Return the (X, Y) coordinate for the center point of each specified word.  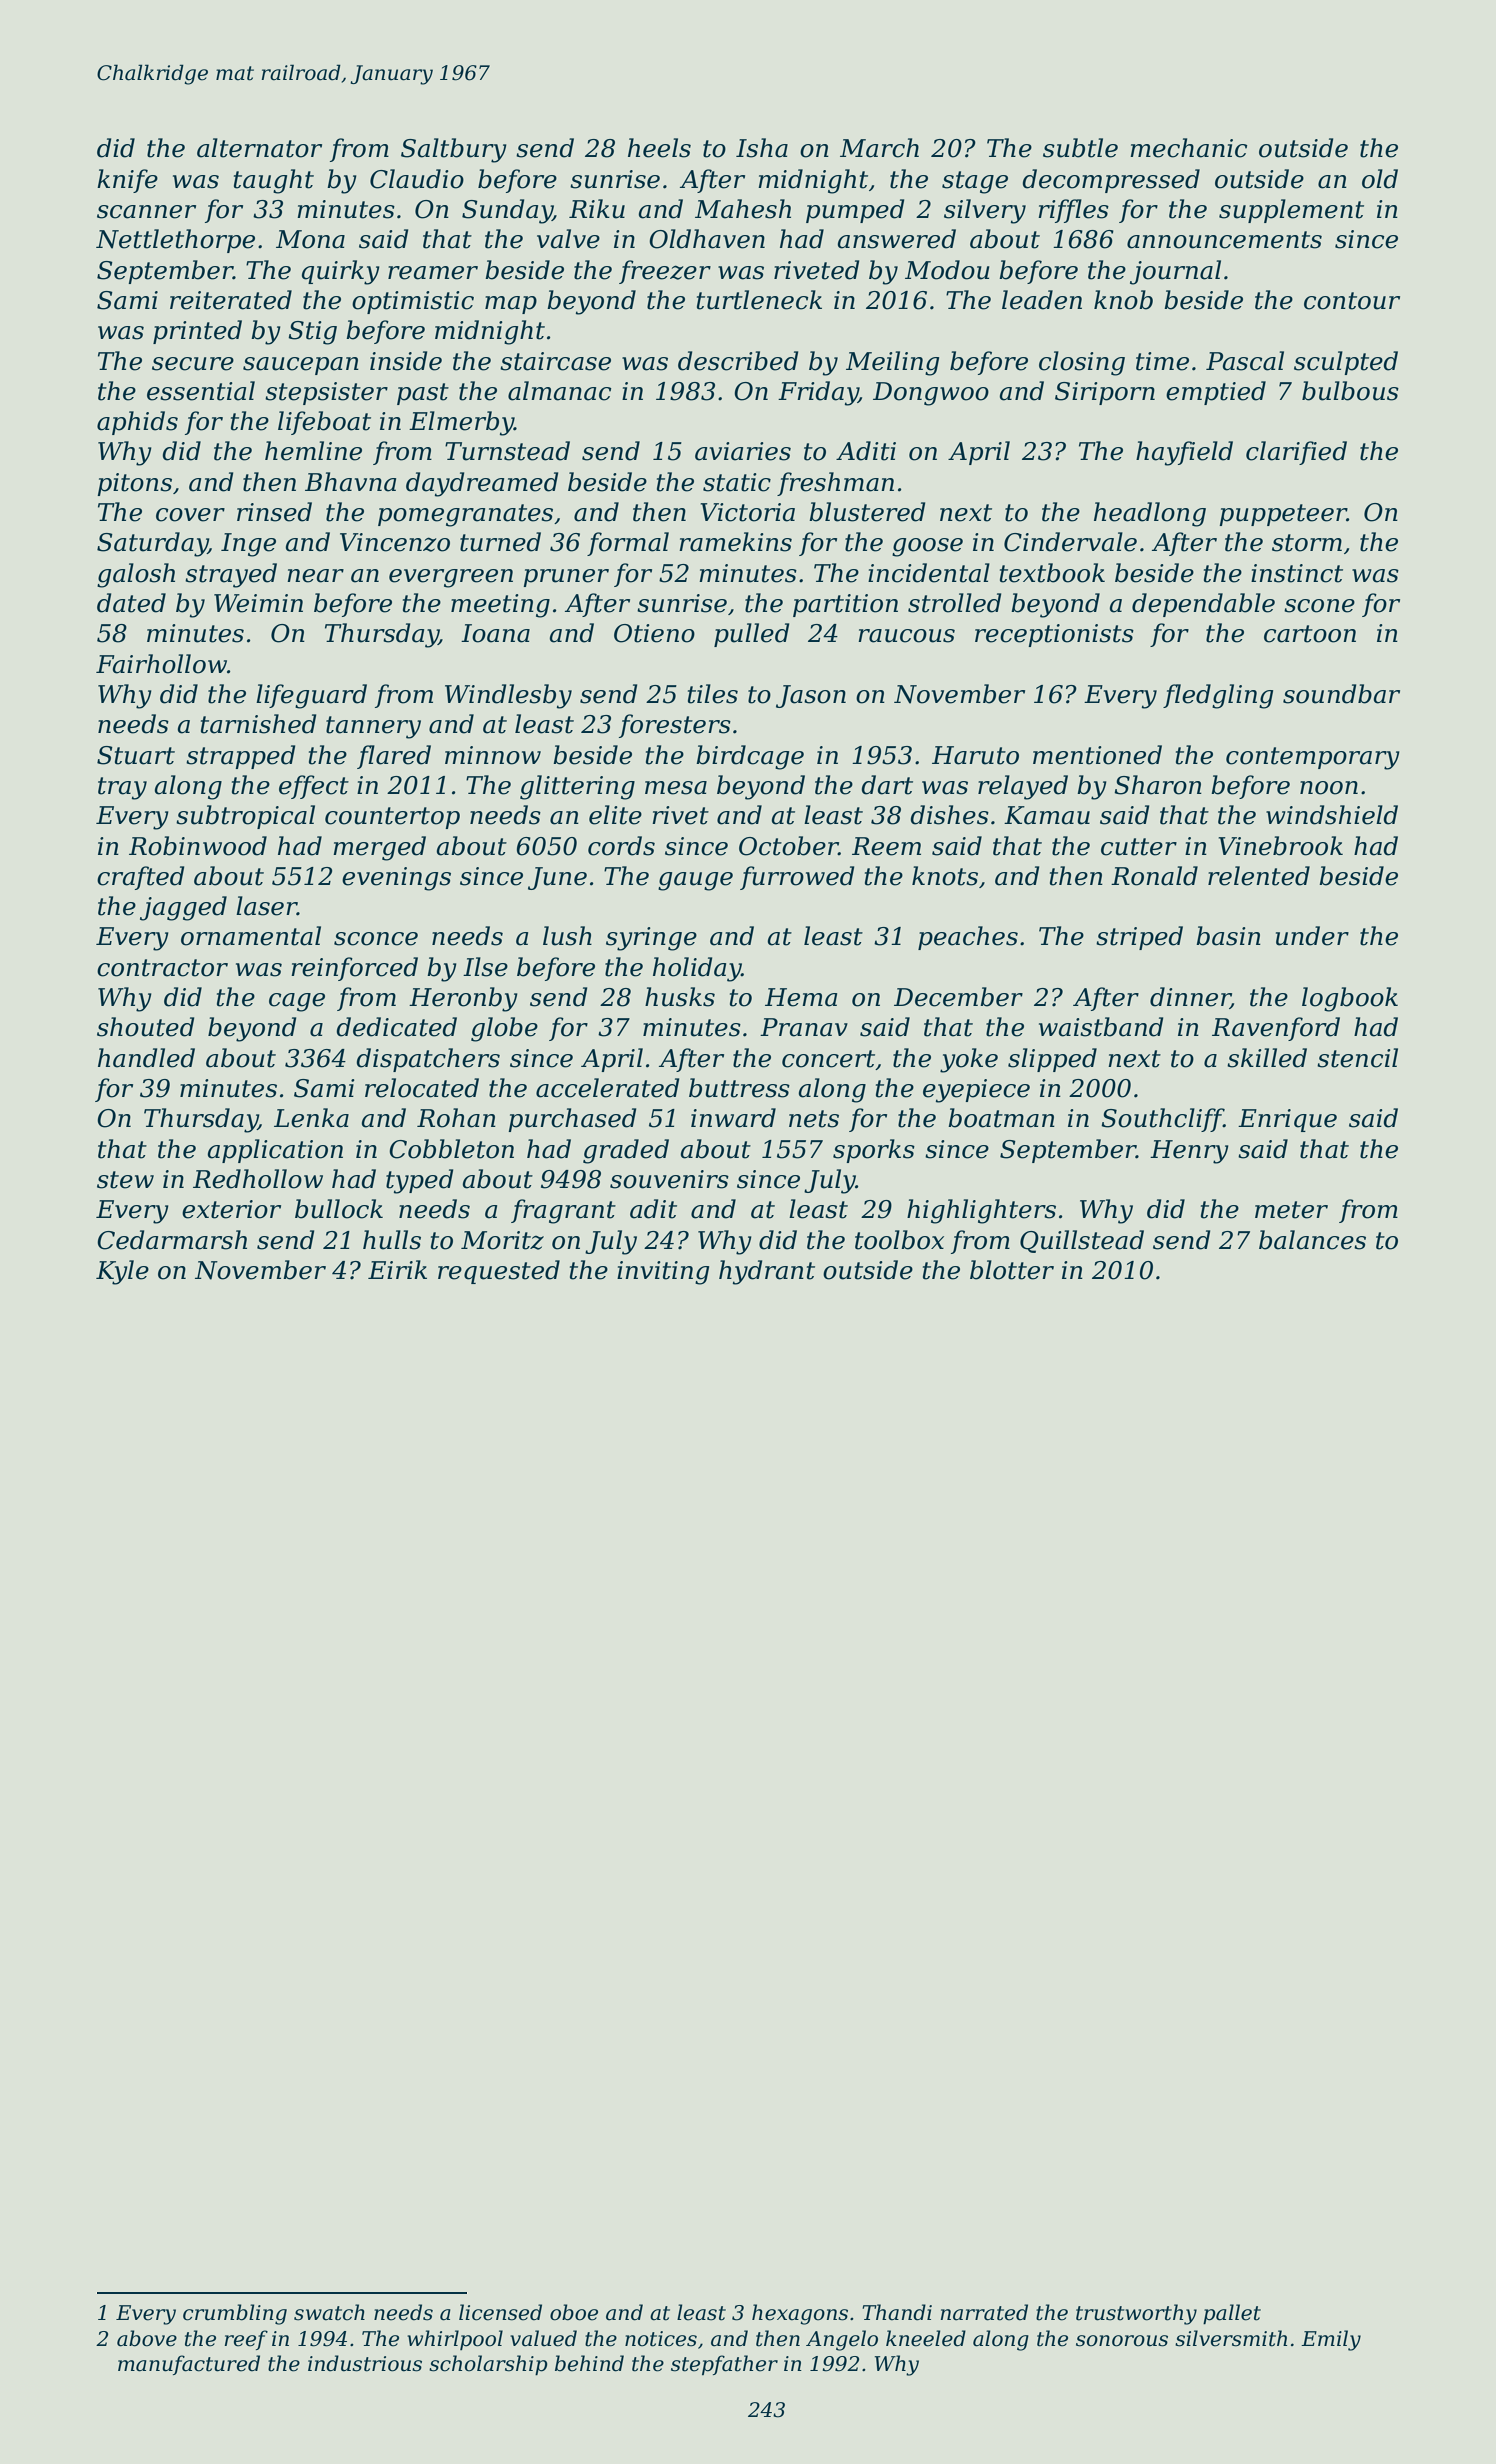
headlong (1150, 514)
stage (975, 182)
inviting (663, 1273)
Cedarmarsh (172, 1240)
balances (1312, 1240)
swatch (329, 2312)
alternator (259, 148)
